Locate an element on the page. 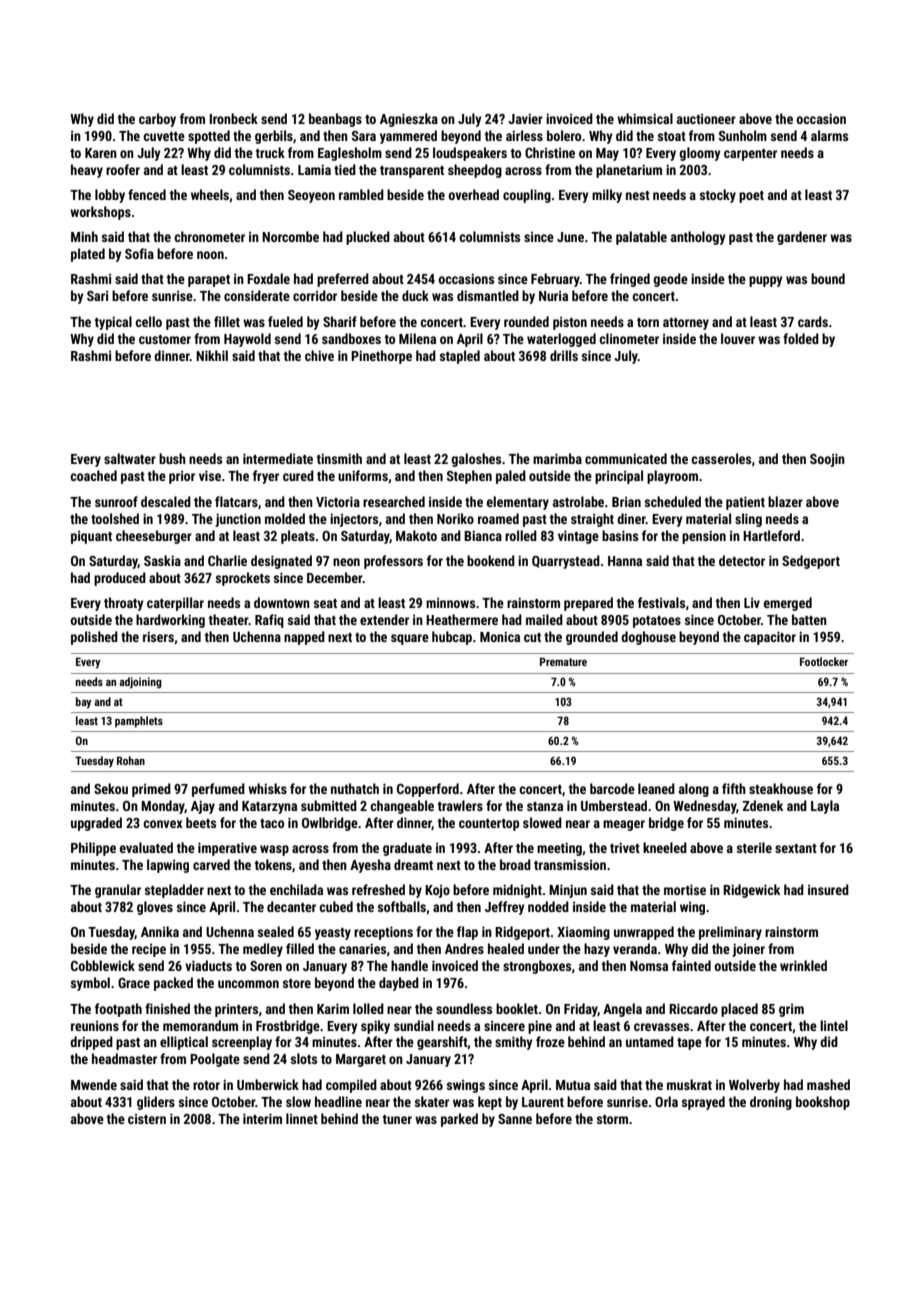 This page has height=1308, width=924. louver is located at coordinates (738, 338).
